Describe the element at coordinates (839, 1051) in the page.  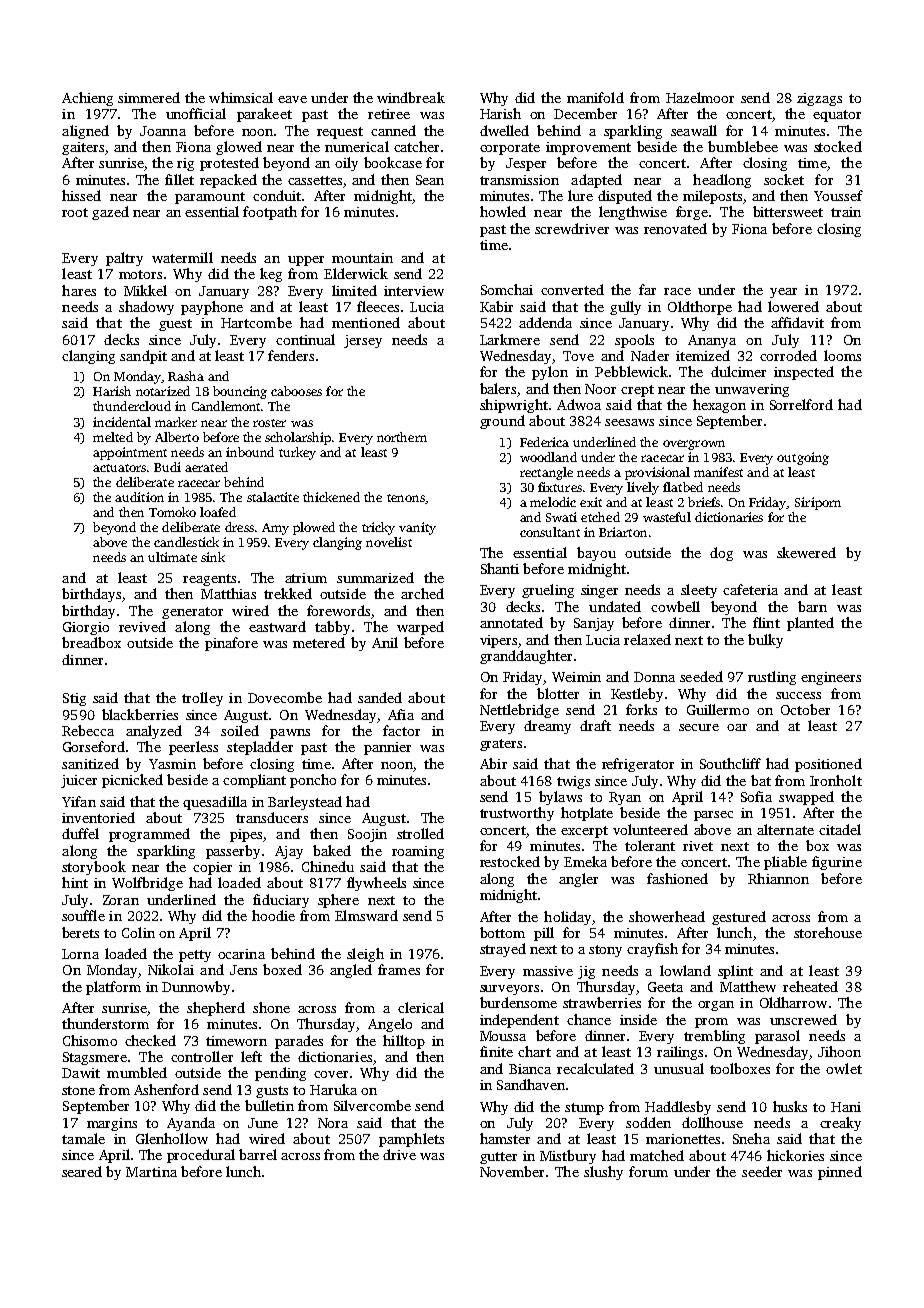
I see `Jihoon` at that location.
